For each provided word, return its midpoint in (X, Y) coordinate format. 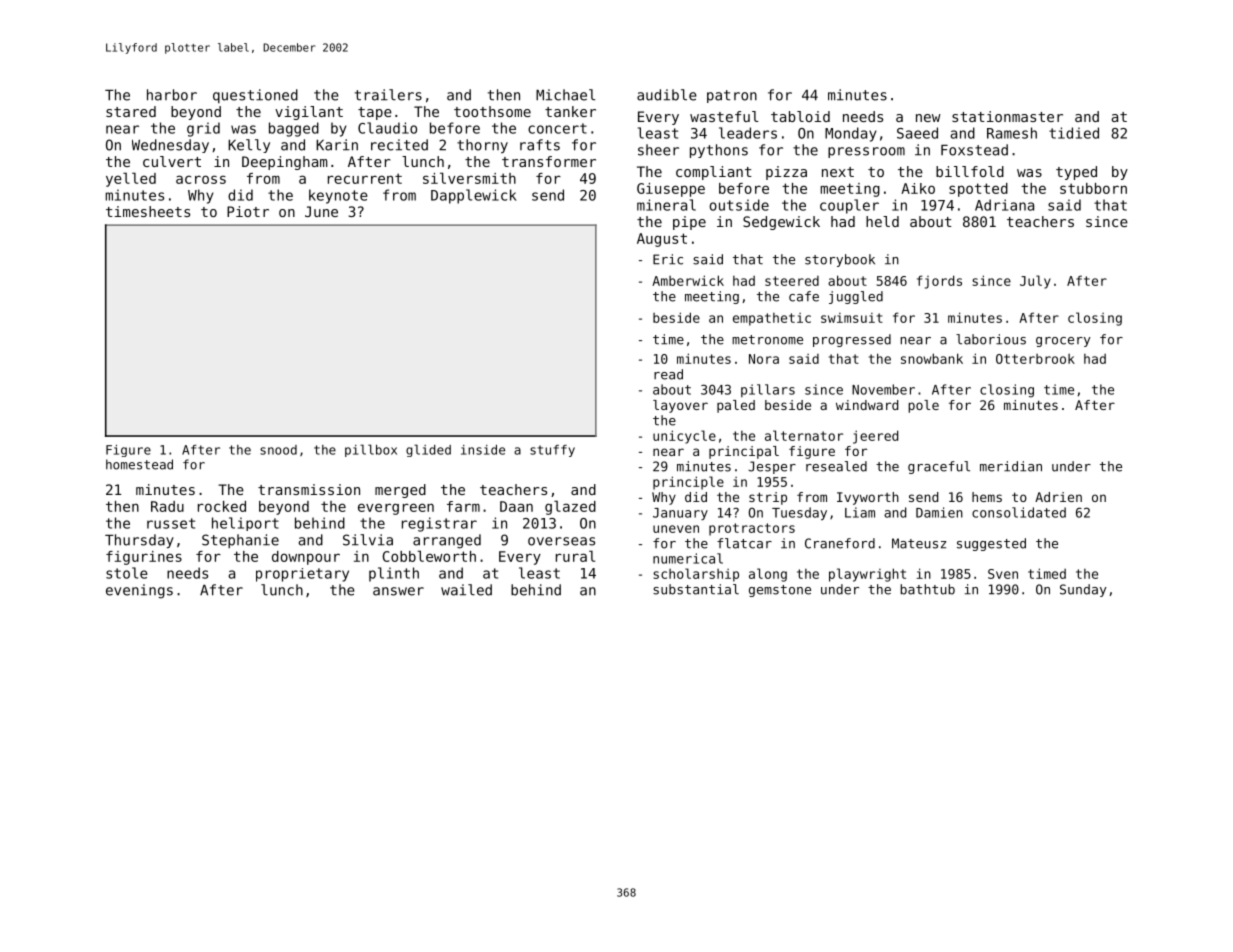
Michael (565, 95)
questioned (255, 96)
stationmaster (1007, 116)
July (1035, 282)
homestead (139, 464)
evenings (139, 591)
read (668, 374)
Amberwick (688, 280)
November (883, 389)
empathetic (772, 319)
